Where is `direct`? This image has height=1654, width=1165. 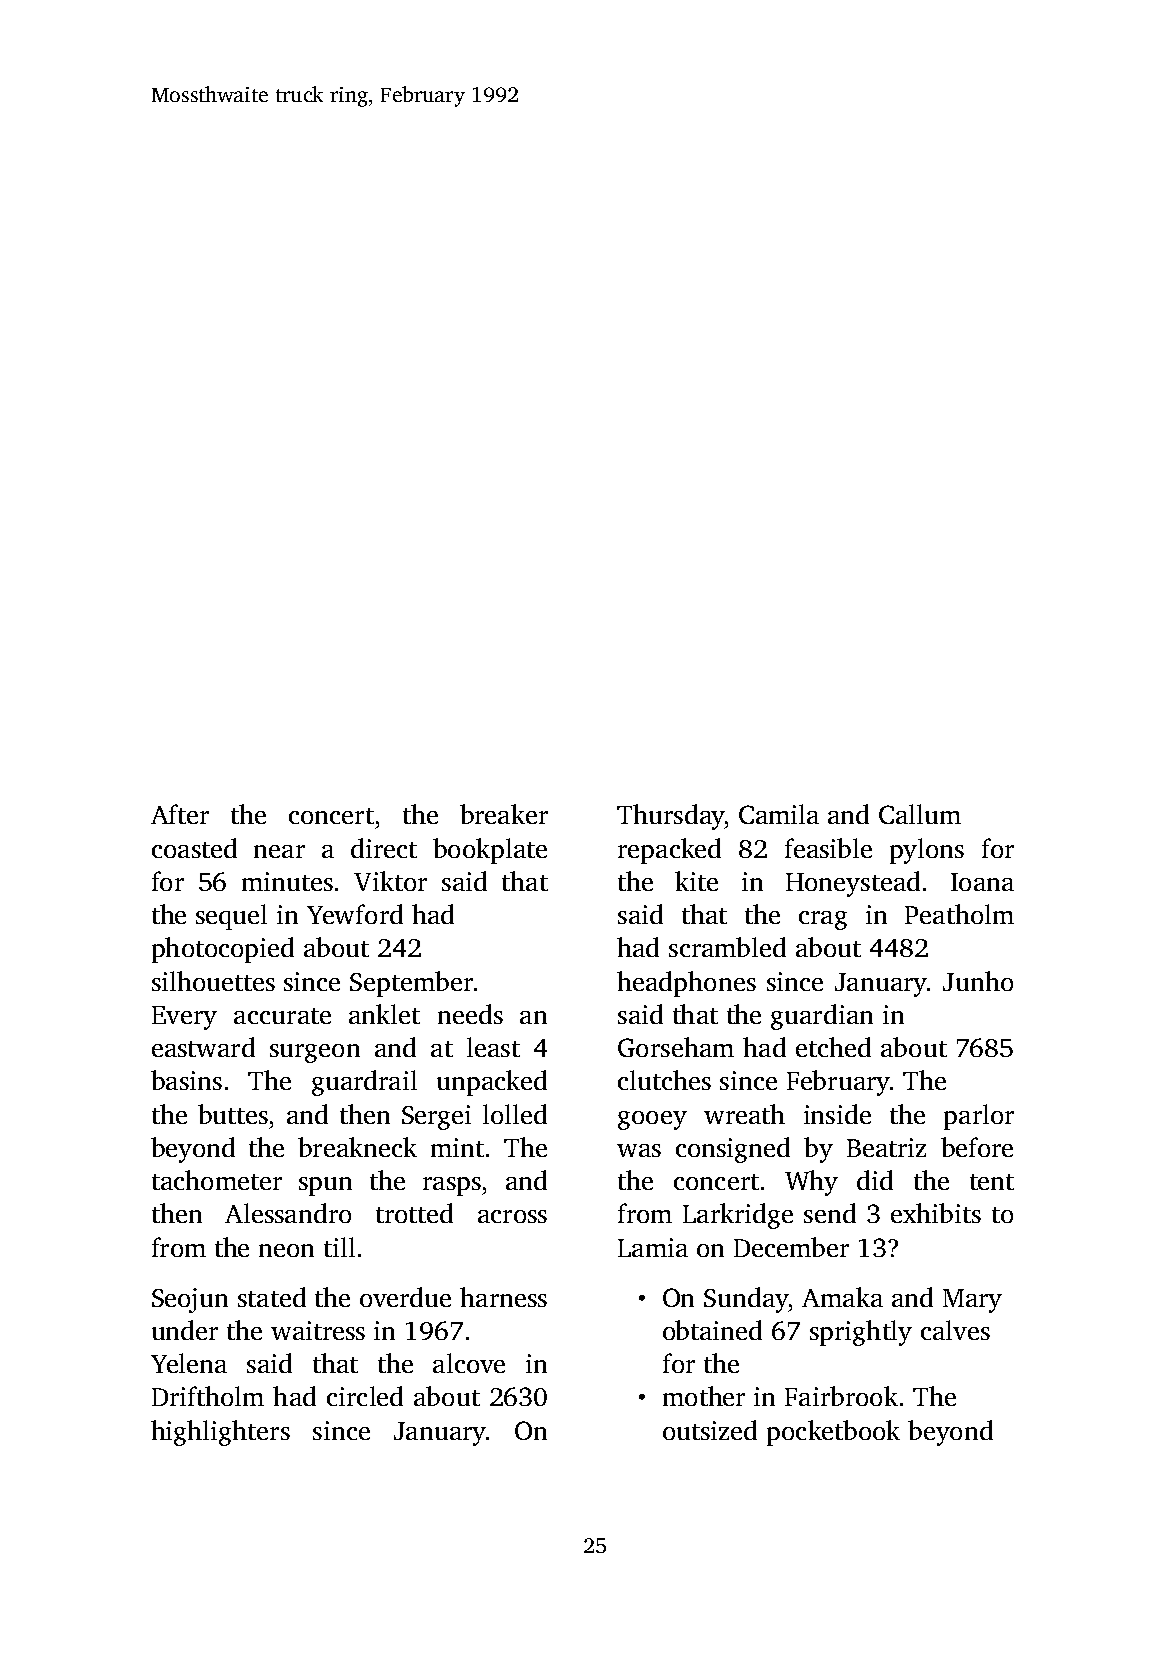
direct is located at coordinates (384, 848).
